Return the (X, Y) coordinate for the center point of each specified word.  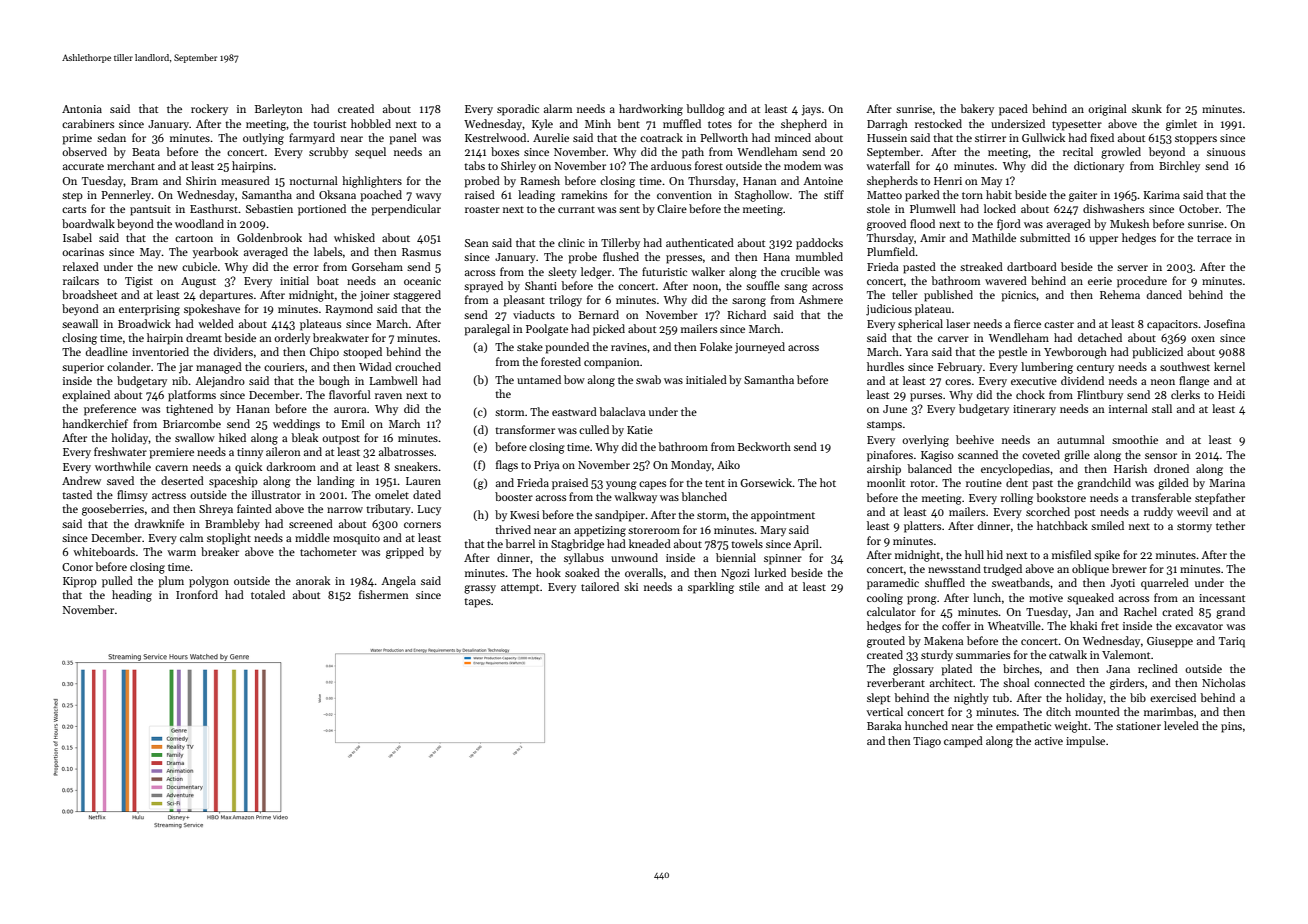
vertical (885, 711)
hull (974, 554)
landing (336, 482)
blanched (704, 496)
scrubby (328, 152)
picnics (1018, 296)
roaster (482, 209)
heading (132, 596)
